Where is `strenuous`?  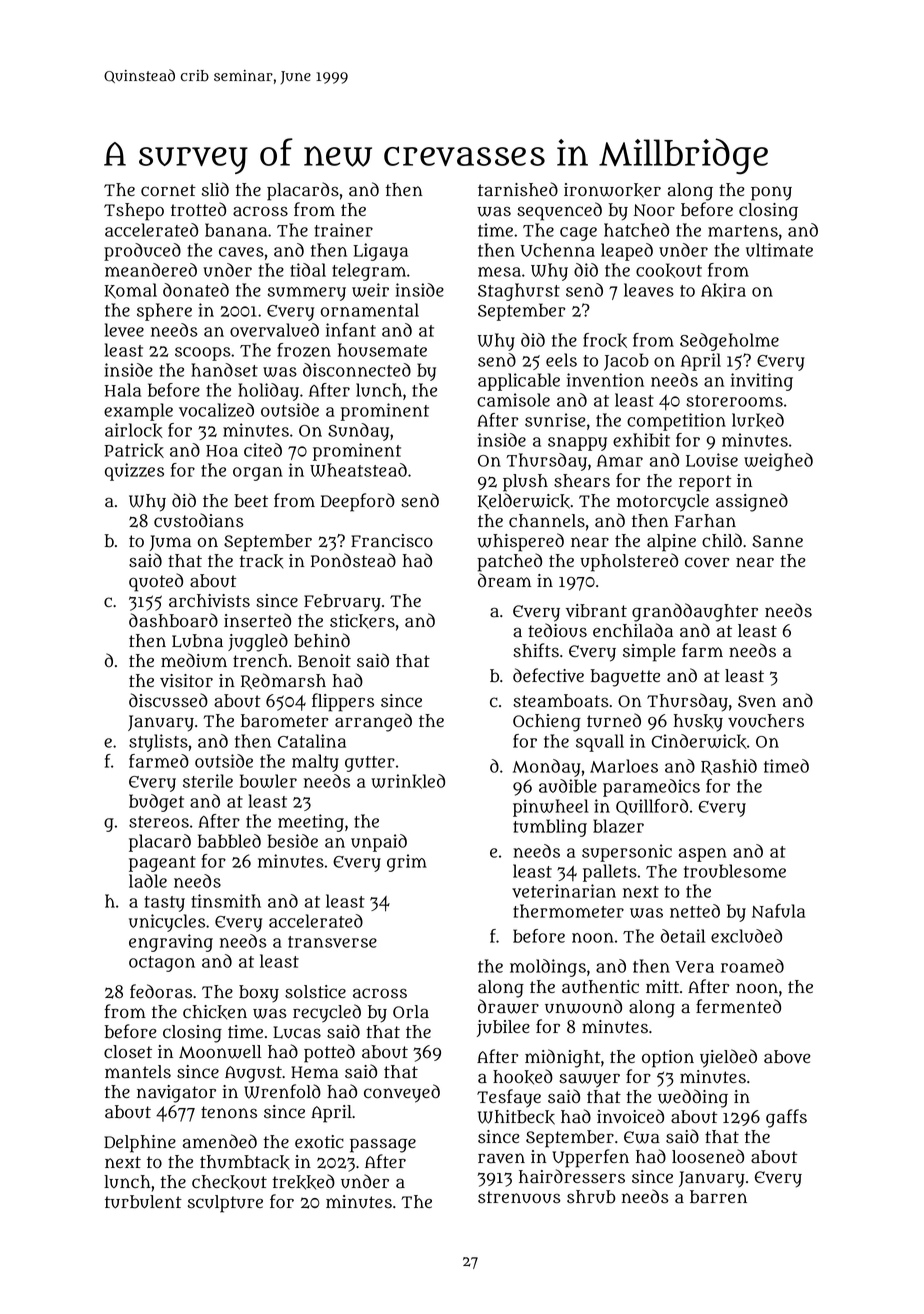 strenuous is located at coordinates (519, 1197).
